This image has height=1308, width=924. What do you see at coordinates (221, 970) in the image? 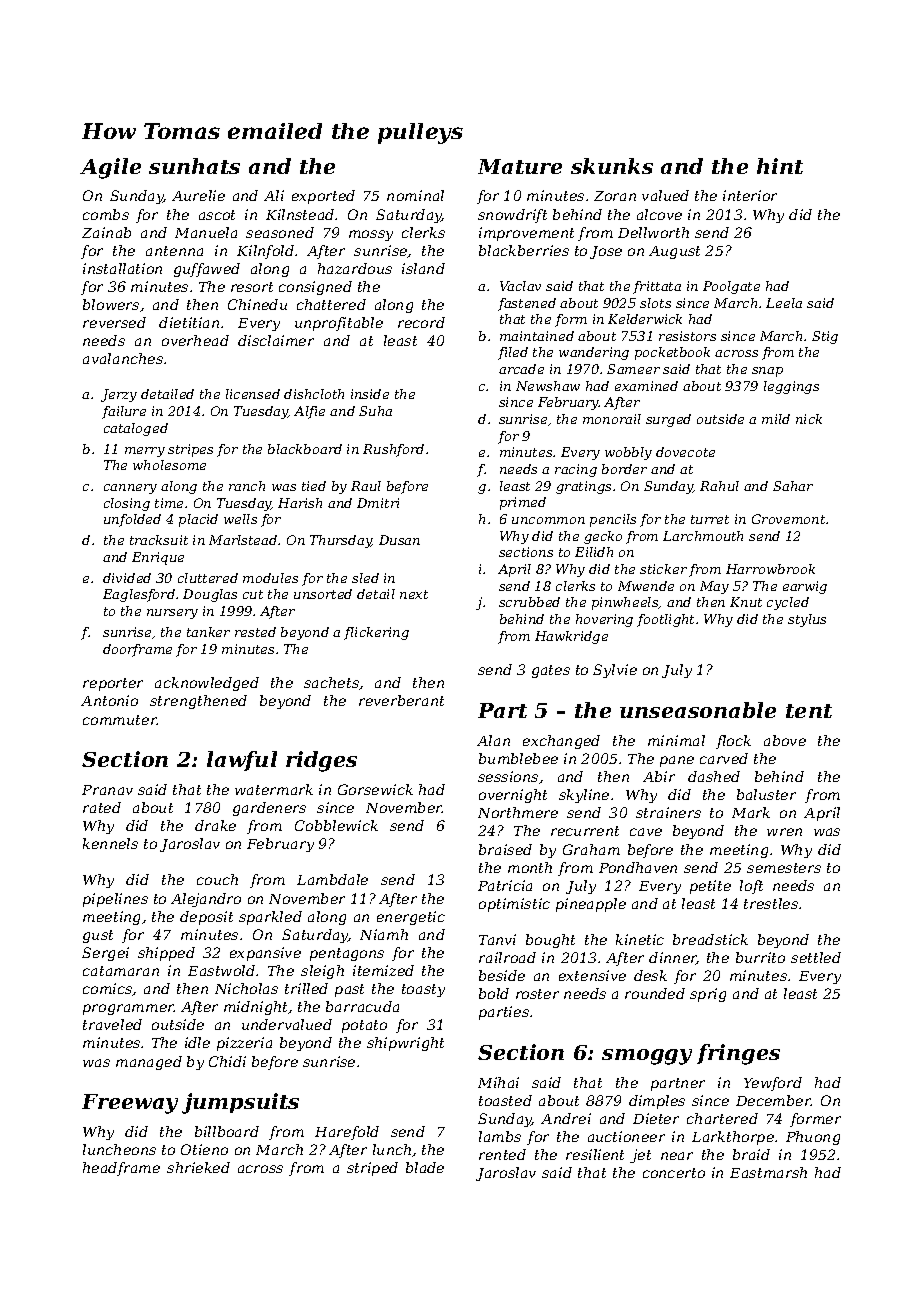
I see `Eastwold` at bounding box center [221, 970].
